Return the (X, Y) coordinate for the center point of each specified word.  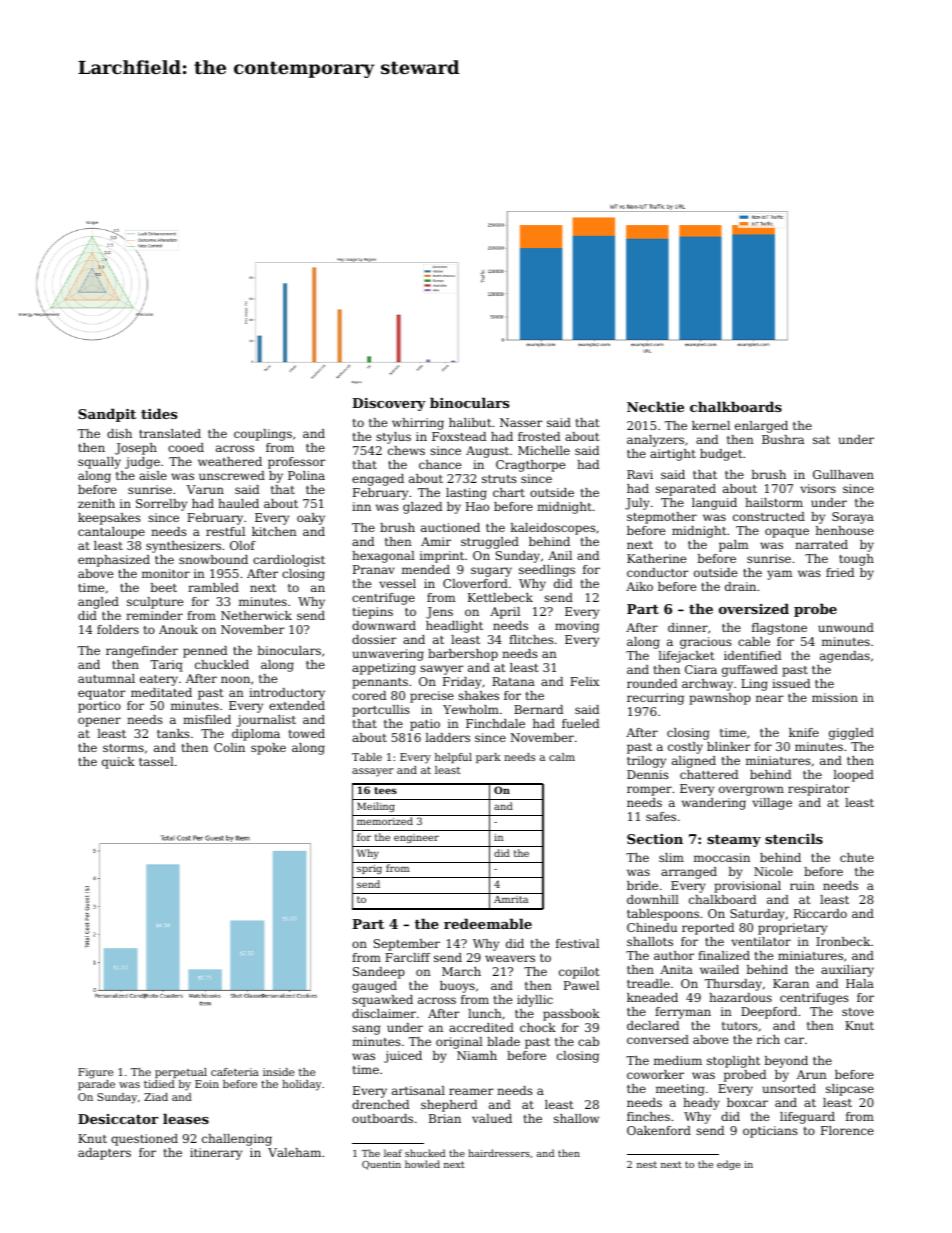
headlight (454, 627)
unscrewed (232, 475)
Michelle (544, 450)
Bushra (783, 439)
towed (307, 733)
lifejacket (686, 657)
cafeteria (235, 1072)
